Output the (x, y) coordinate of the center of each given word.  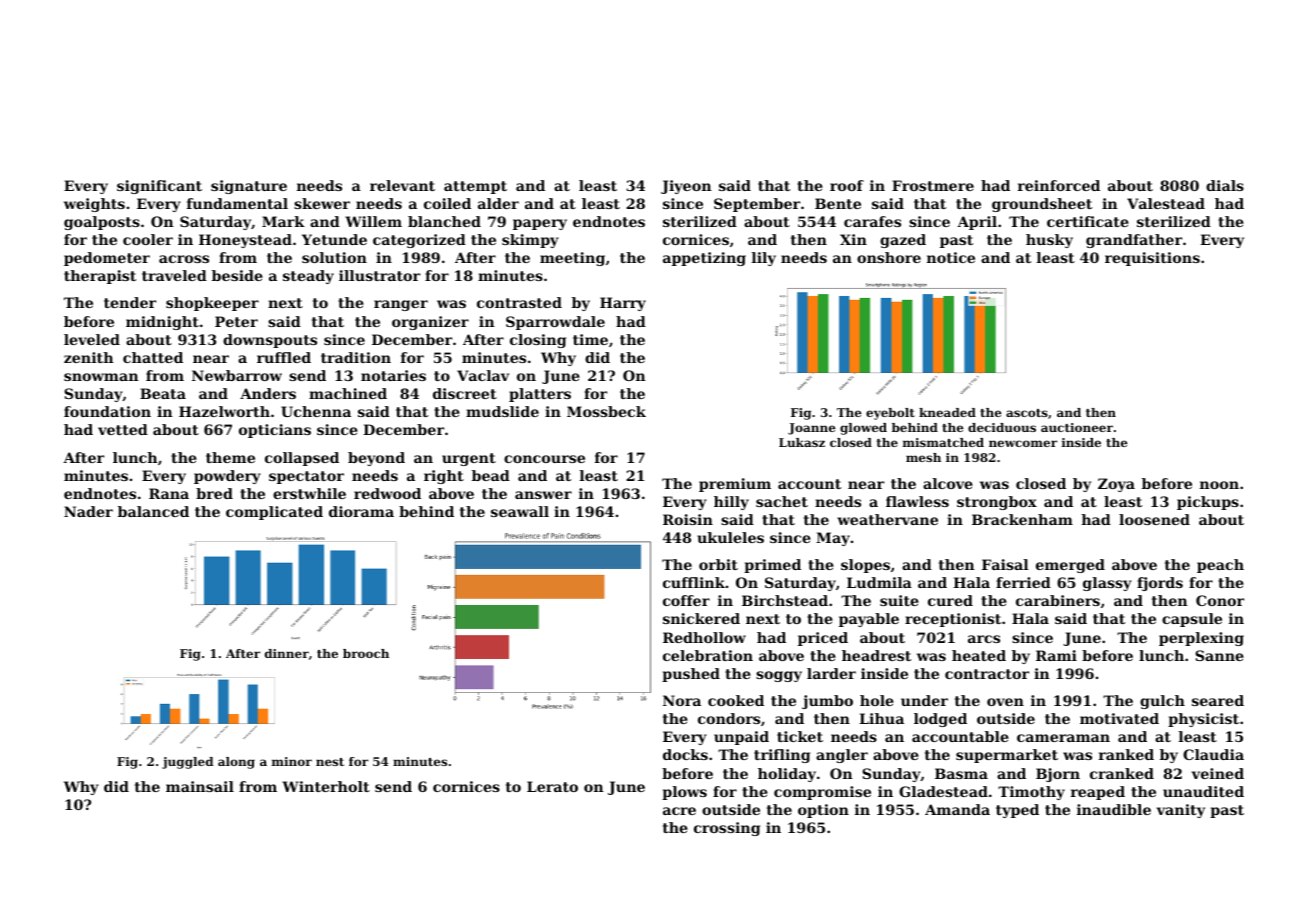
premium (735, 485)
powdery (227, 477)
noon (1219, 485)
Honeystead (245, 241)
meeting (572, 259)
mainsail (200, 786)
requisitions (1152, 259)
